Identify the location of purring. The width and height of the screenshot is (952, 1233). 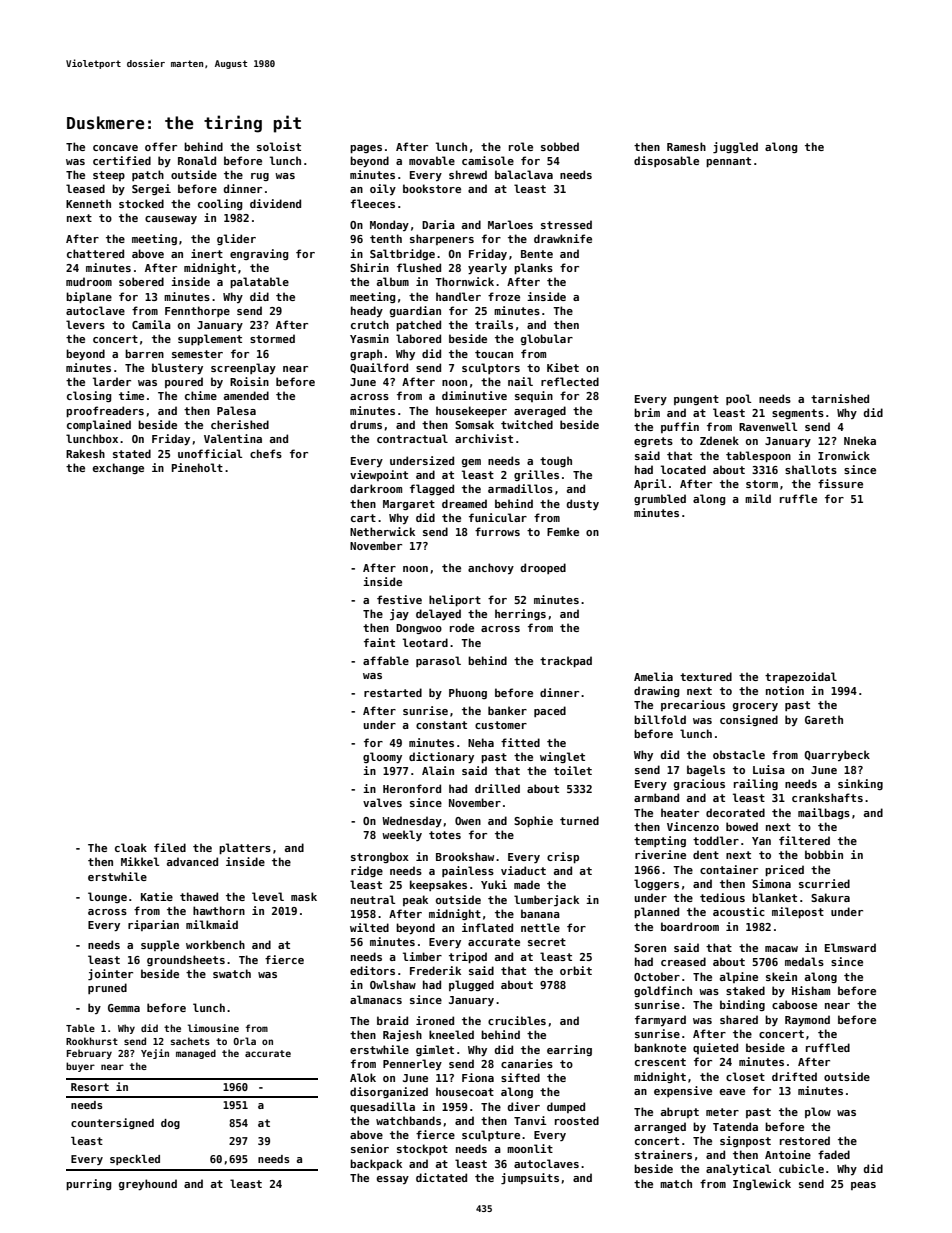
(89, 1184).
